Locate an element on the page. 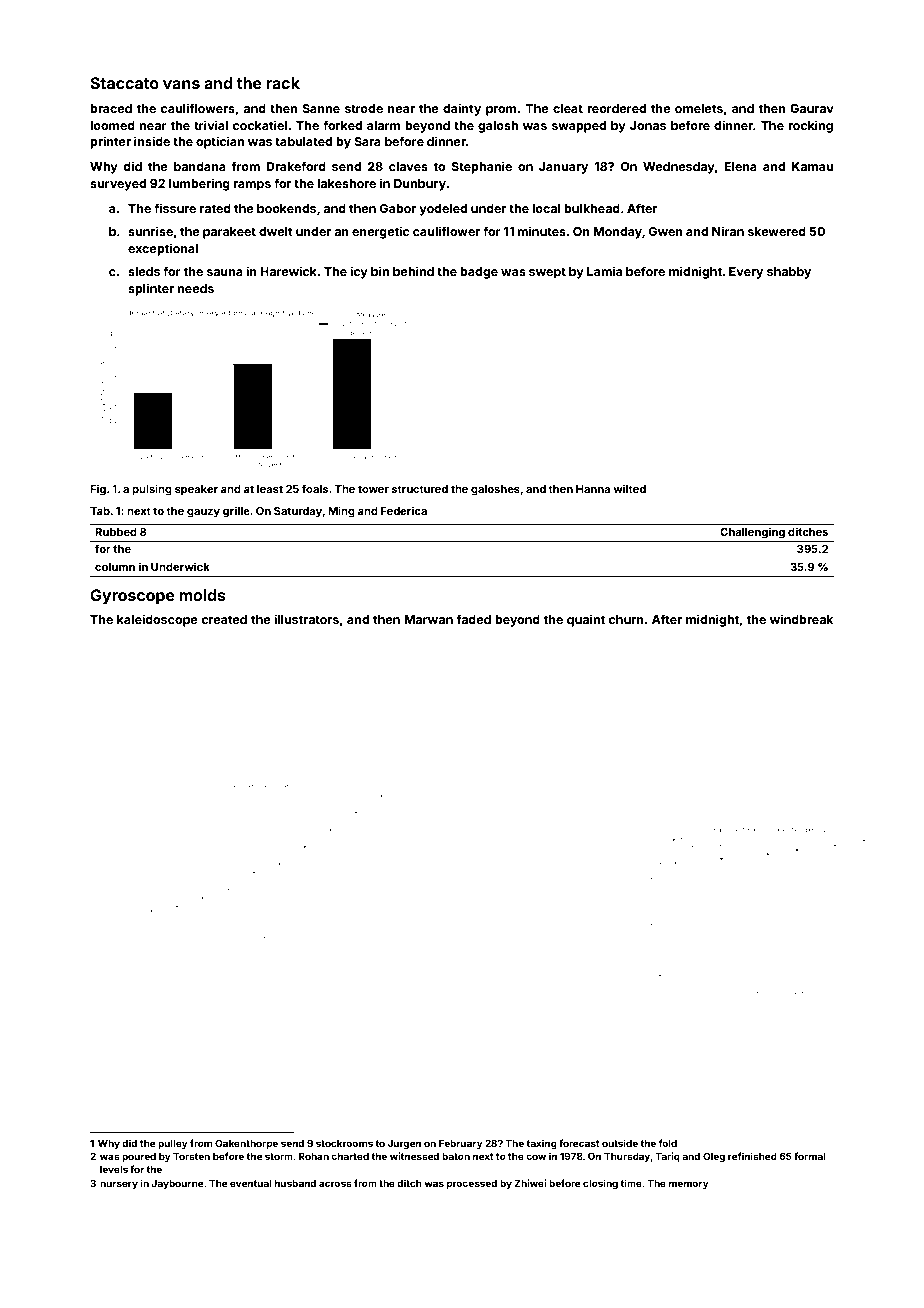  rocking is located at coordinates (810, 126).
